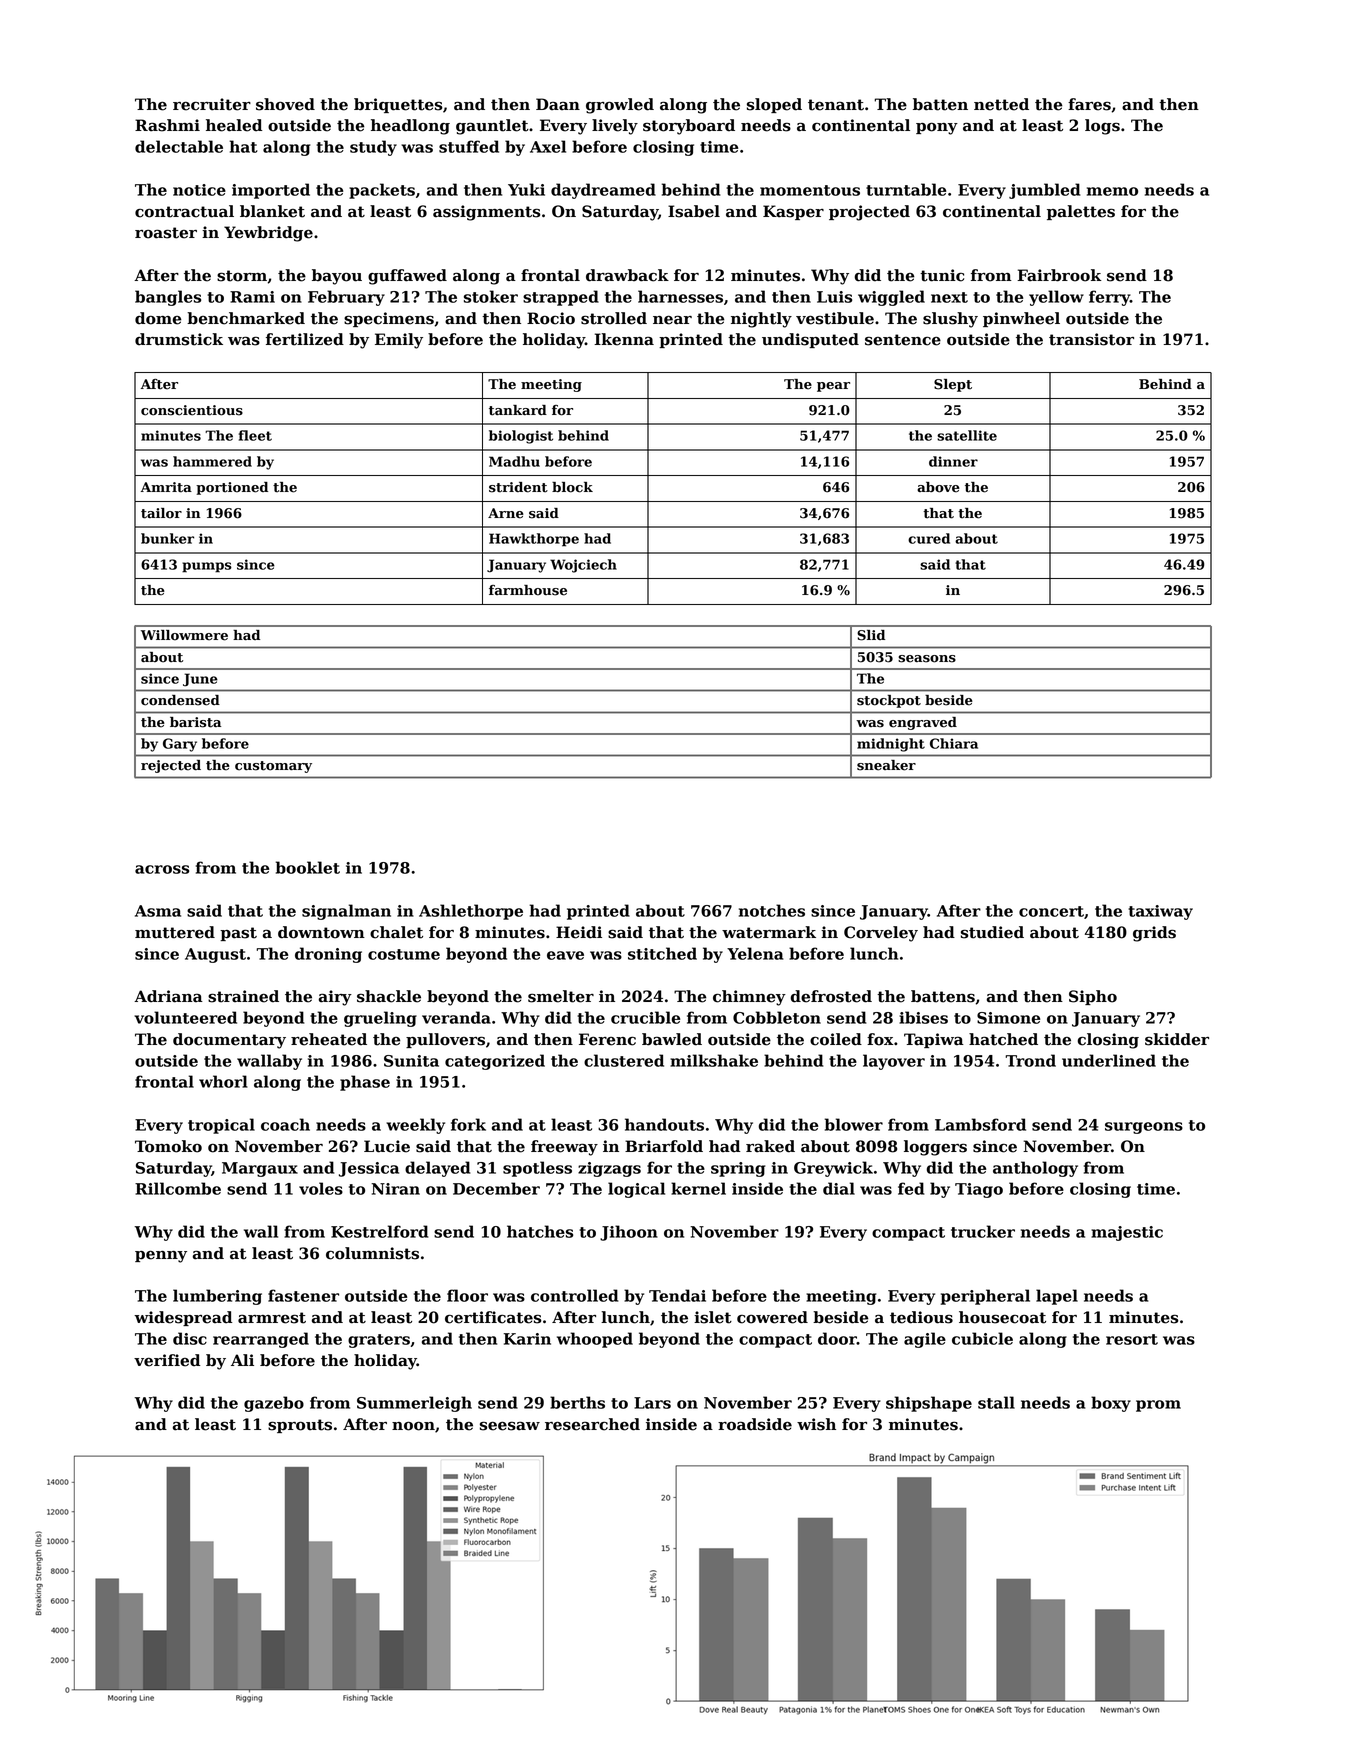 The height and width of the screenshot is (1742, 1346). What do you see at coordinates (167, 538) in the screenshot?
I see `bunker` at bounding box center [167, 538].
